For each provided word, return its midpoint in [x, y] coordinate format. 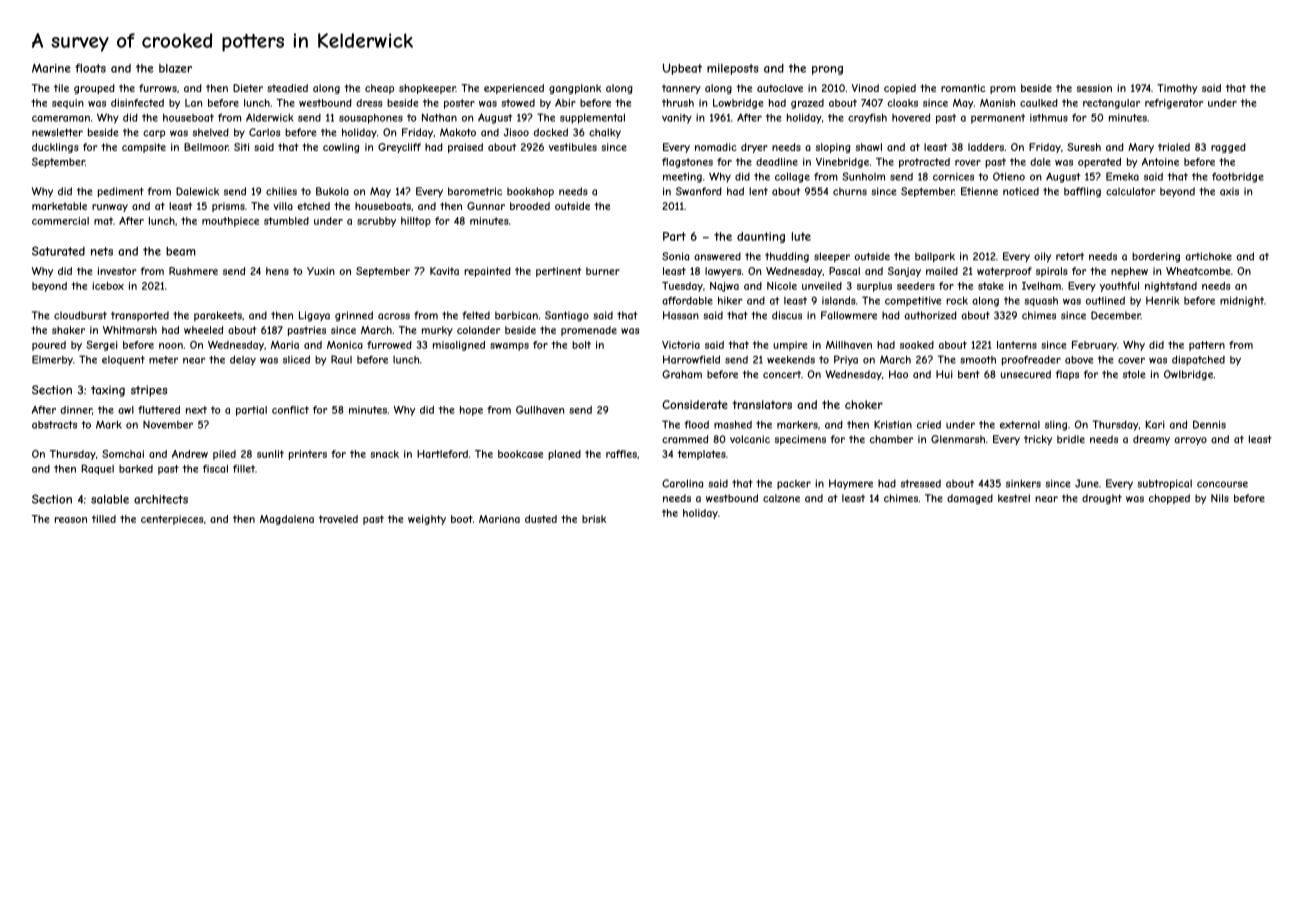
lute [801, 236]
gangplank [575, 89]
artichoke [1208, 256]
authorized [930, 315]
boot [462, 519]
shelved [211, 132]
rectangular [1111, 104]
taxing [108, 391]
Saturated [58, 251]
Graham [682, 374]
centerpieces [172, 520]
